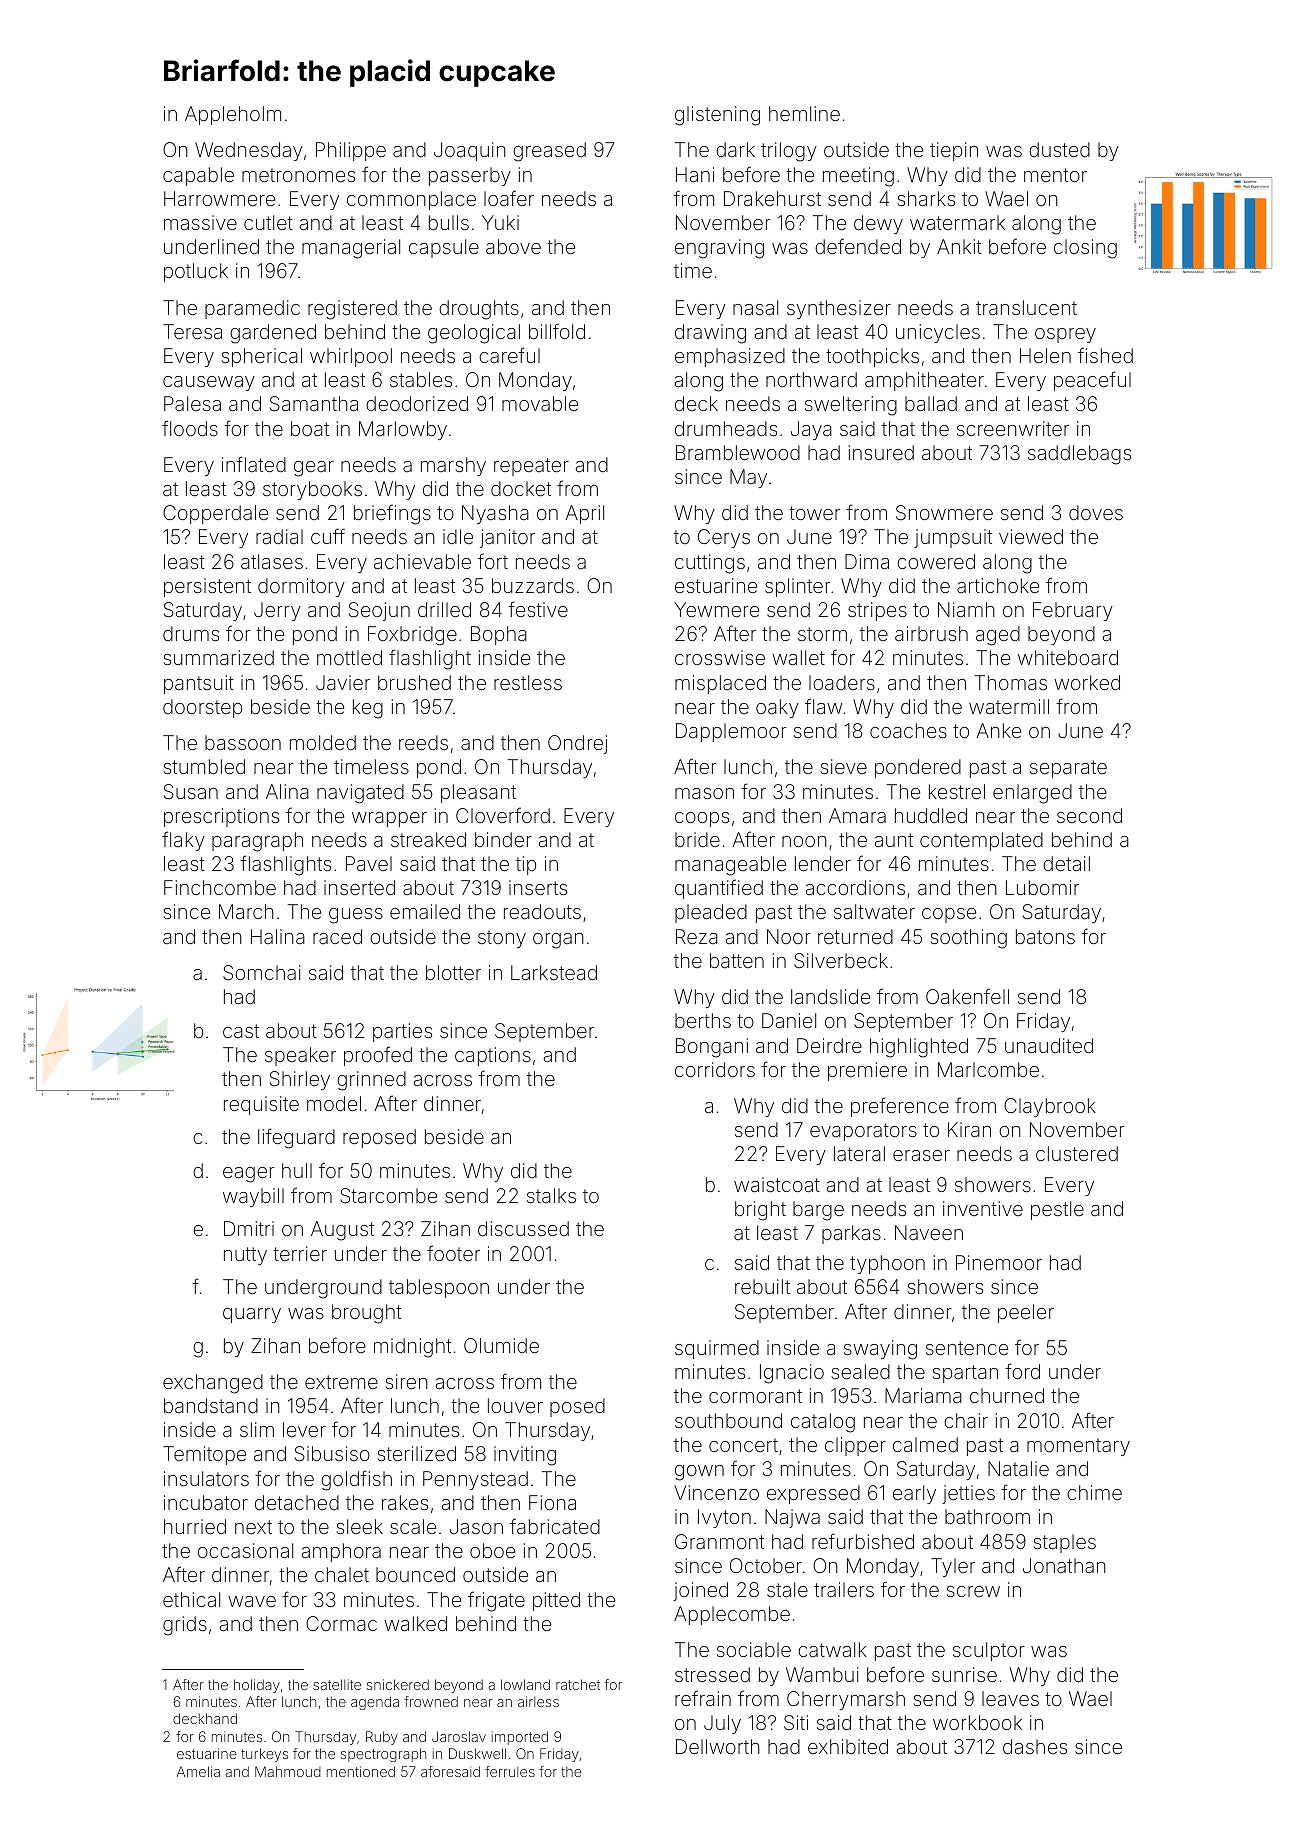  I want to click on ferrules, so click(510, 1771).
